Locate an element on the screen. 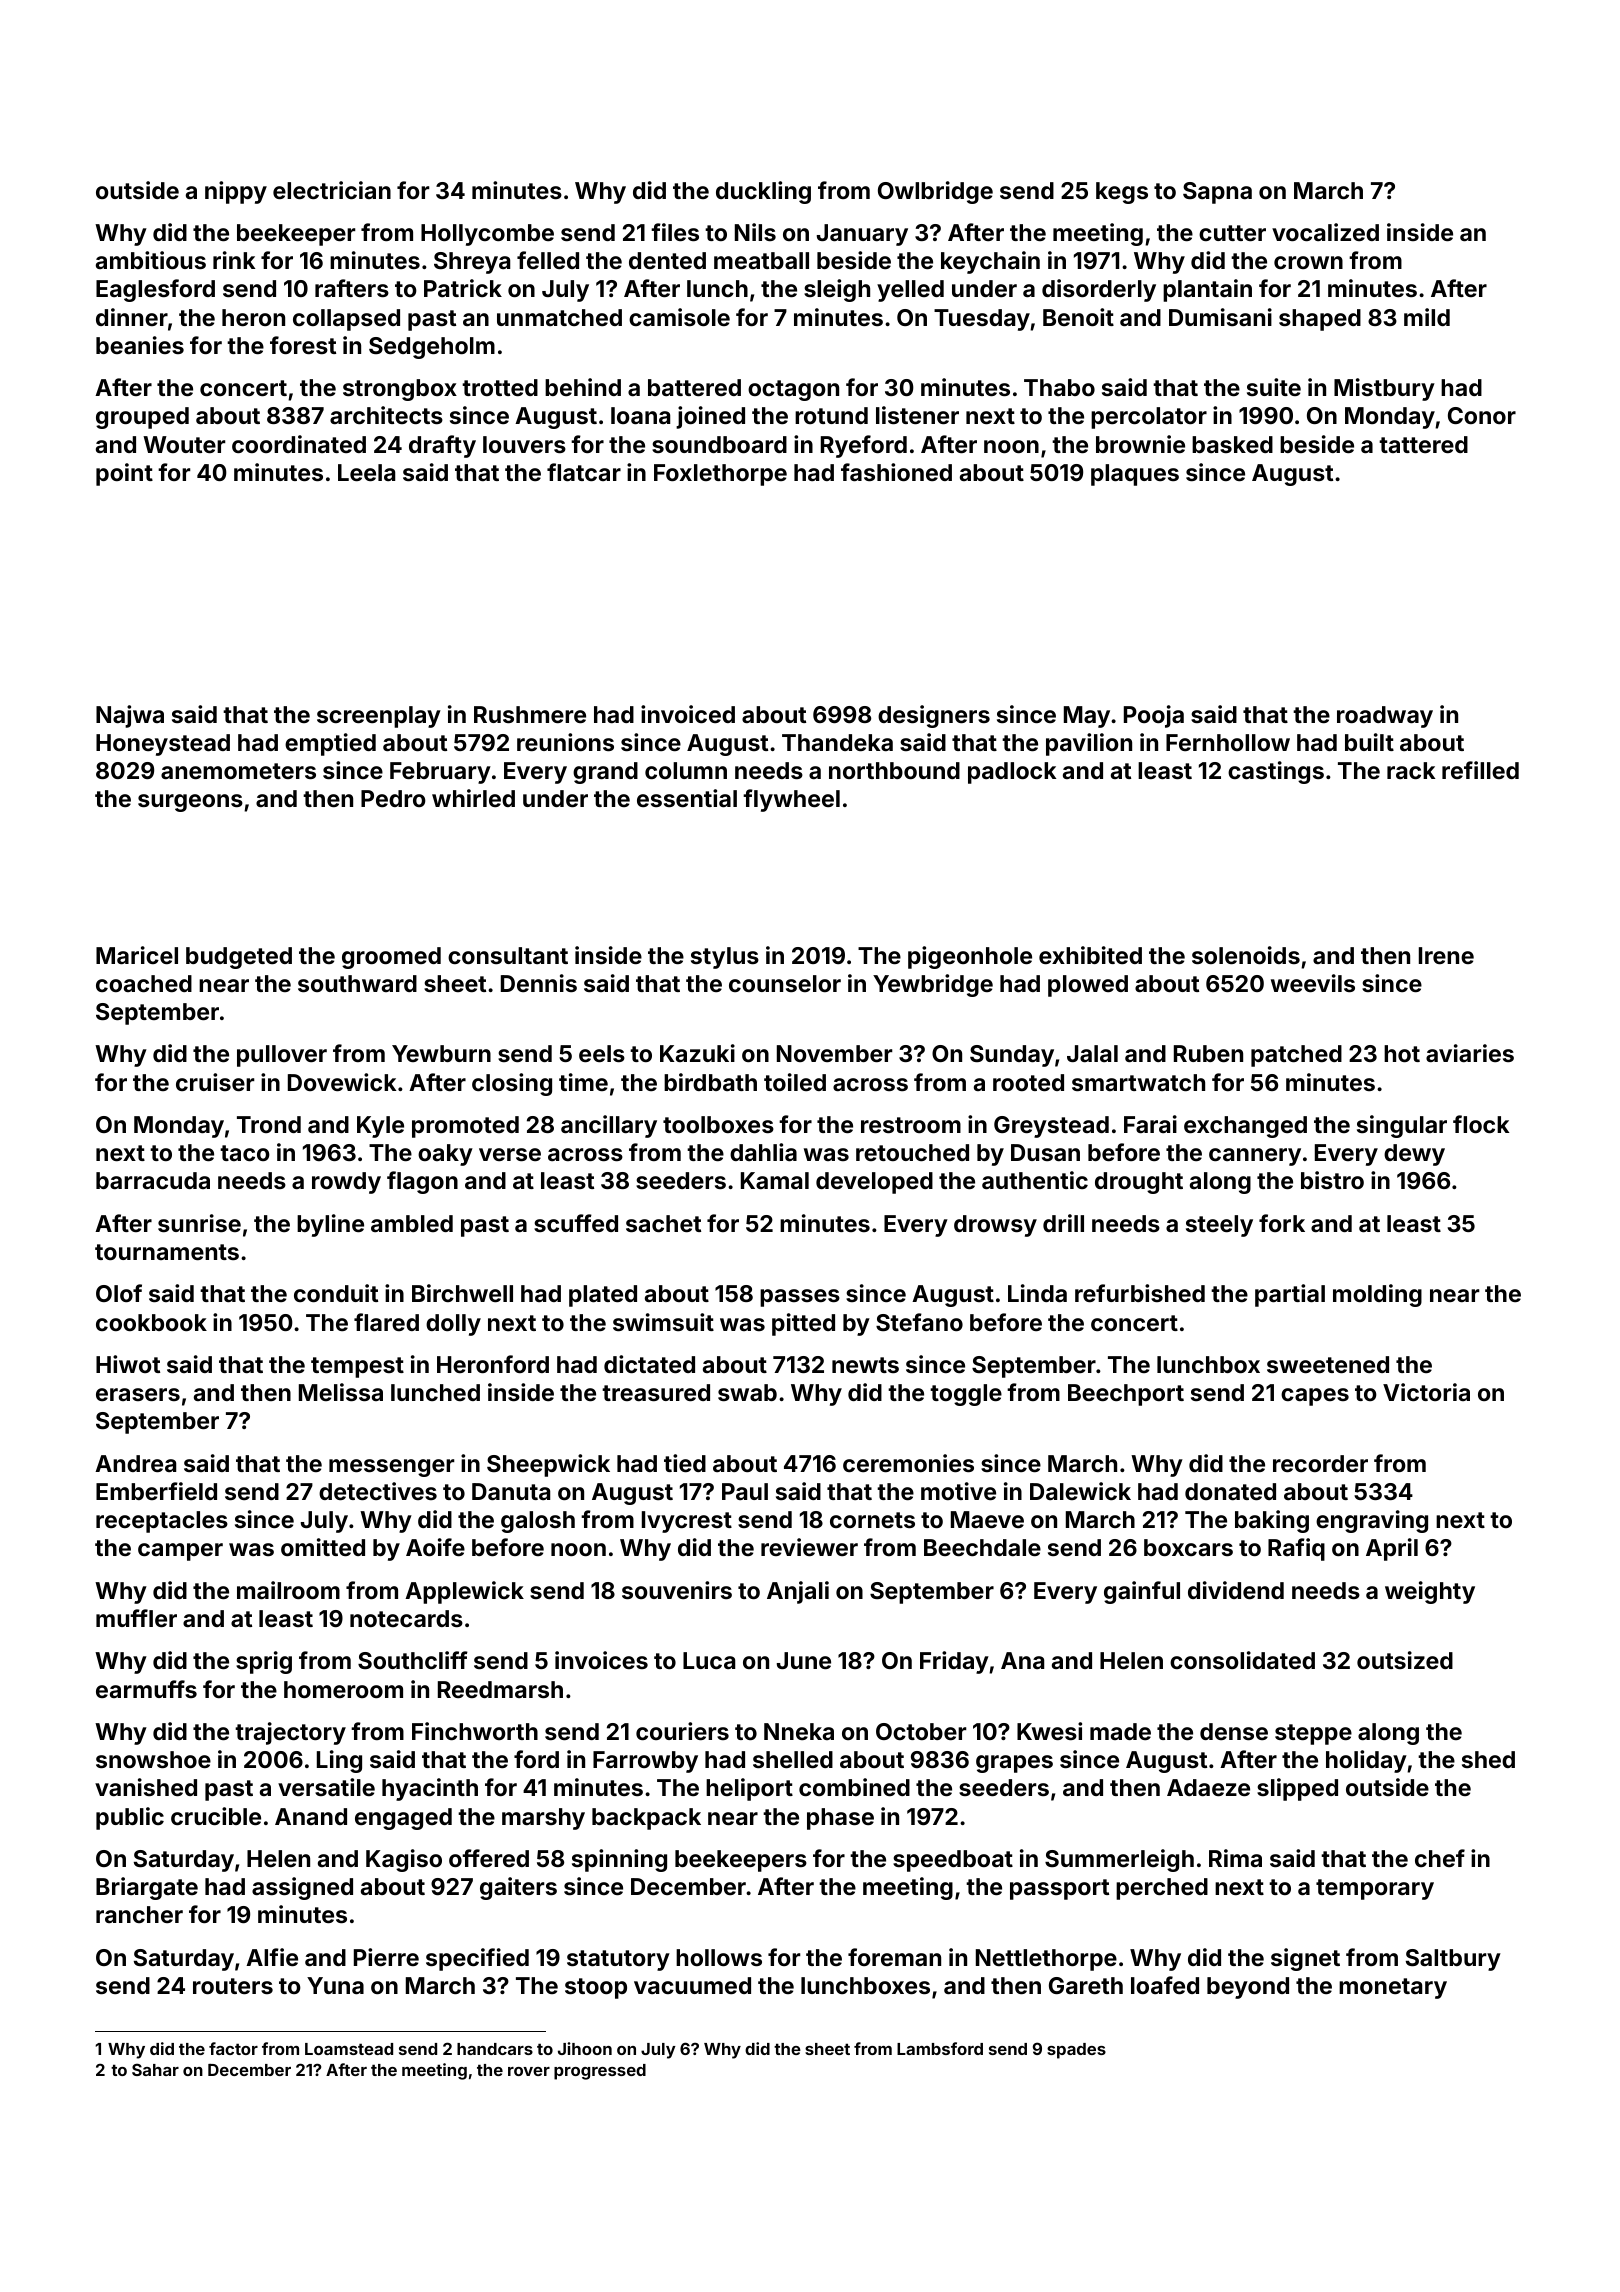 Image resolution: width=1620 pixels, height=2292 pixels. foreman is located at coordinates (894, 1957).
